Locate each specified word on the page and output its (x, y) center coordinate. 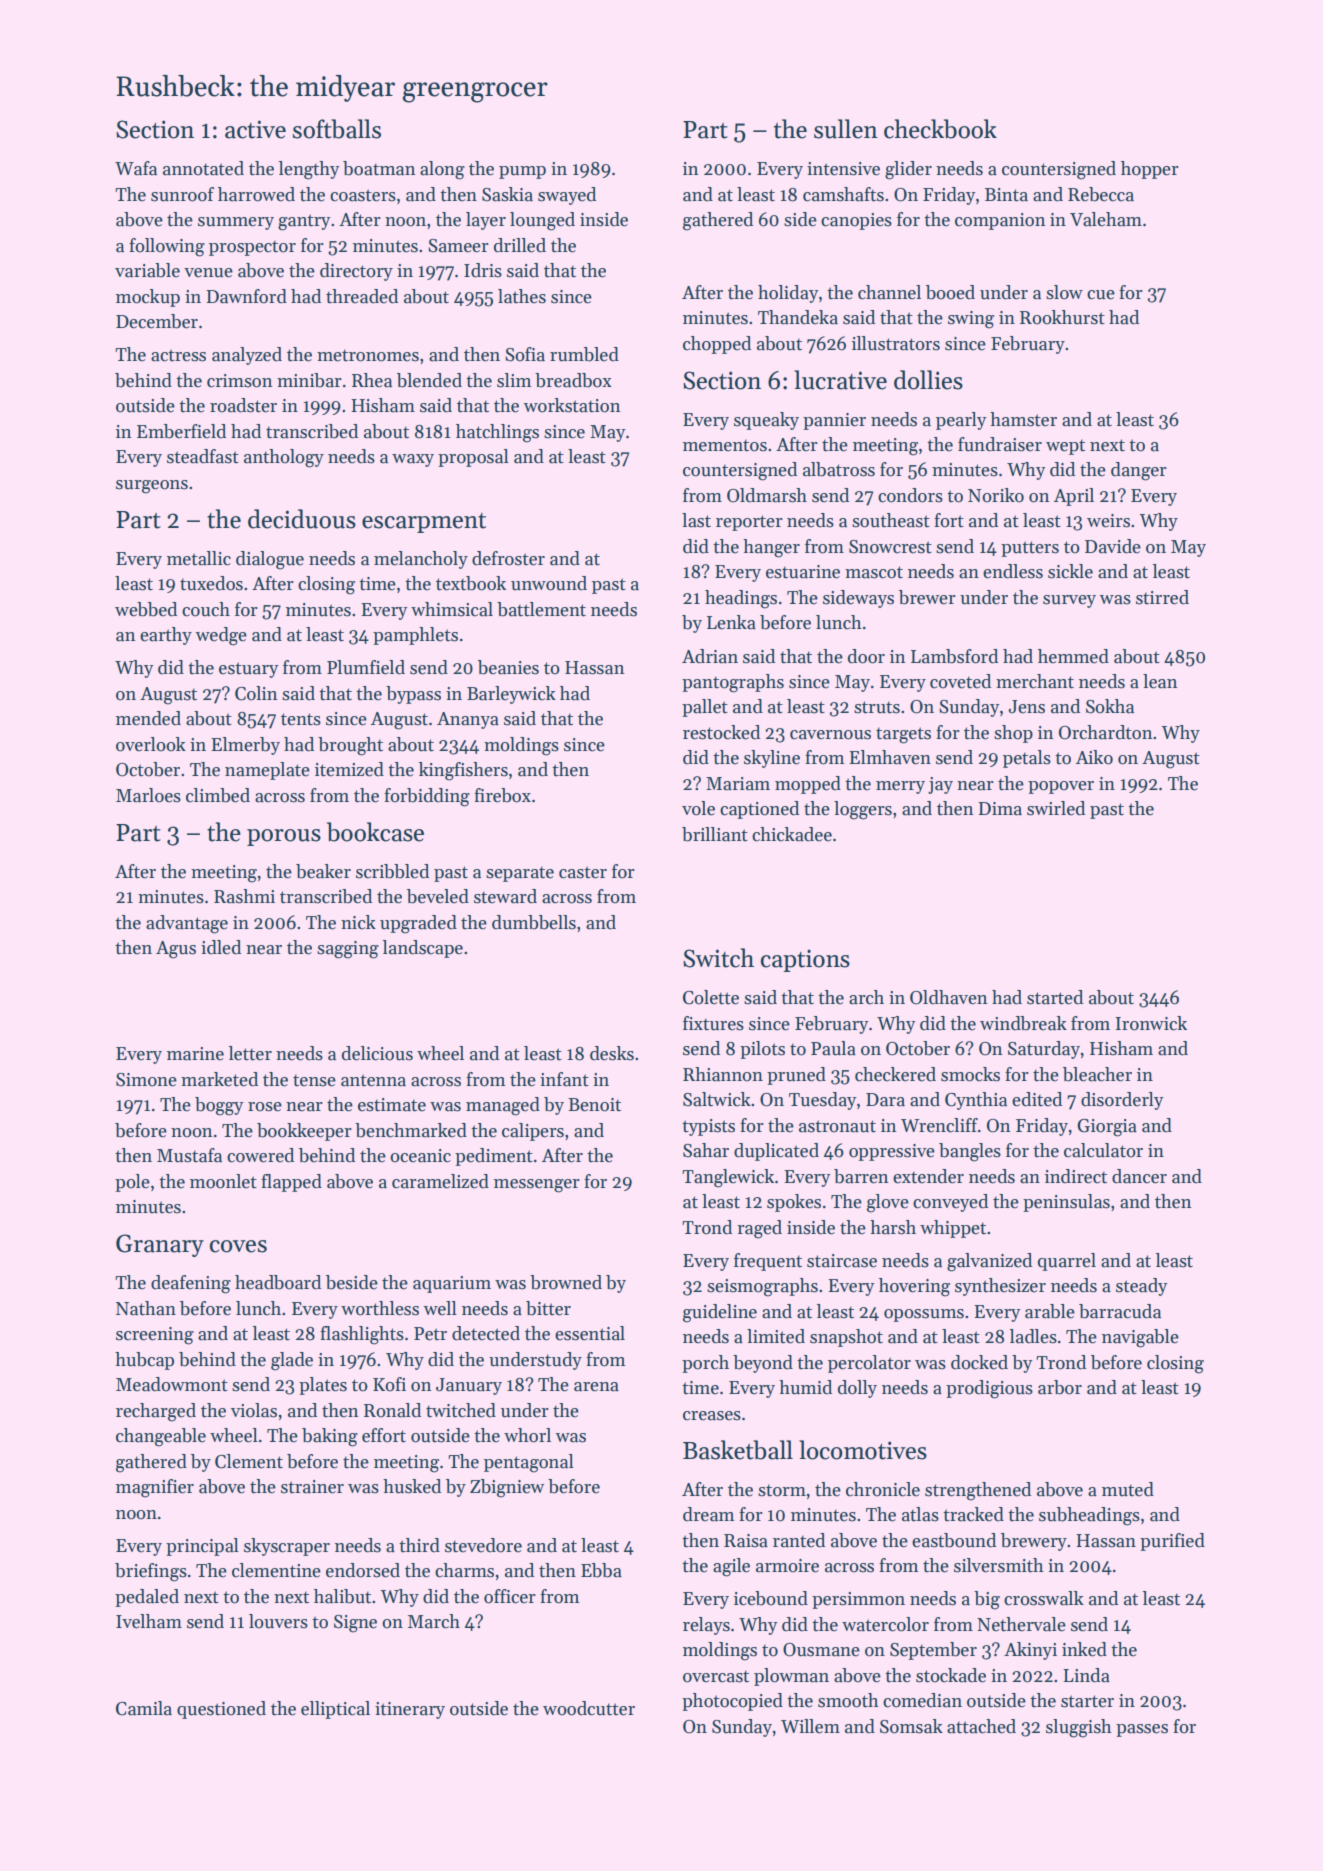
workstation (572, 405)
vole (698, 808)
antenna (373, 1080)
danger (1139, 471)
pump (522, 172)
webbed (146, 609)
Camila (144, 1708)
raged (759, 1229)
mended (148, 718)
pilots (762, 1050)
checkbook (940, 129)
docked (979, 1362)
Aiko (1094, 757)
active (255, 129)
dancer (1139, 1176)
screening (155, 1336)
